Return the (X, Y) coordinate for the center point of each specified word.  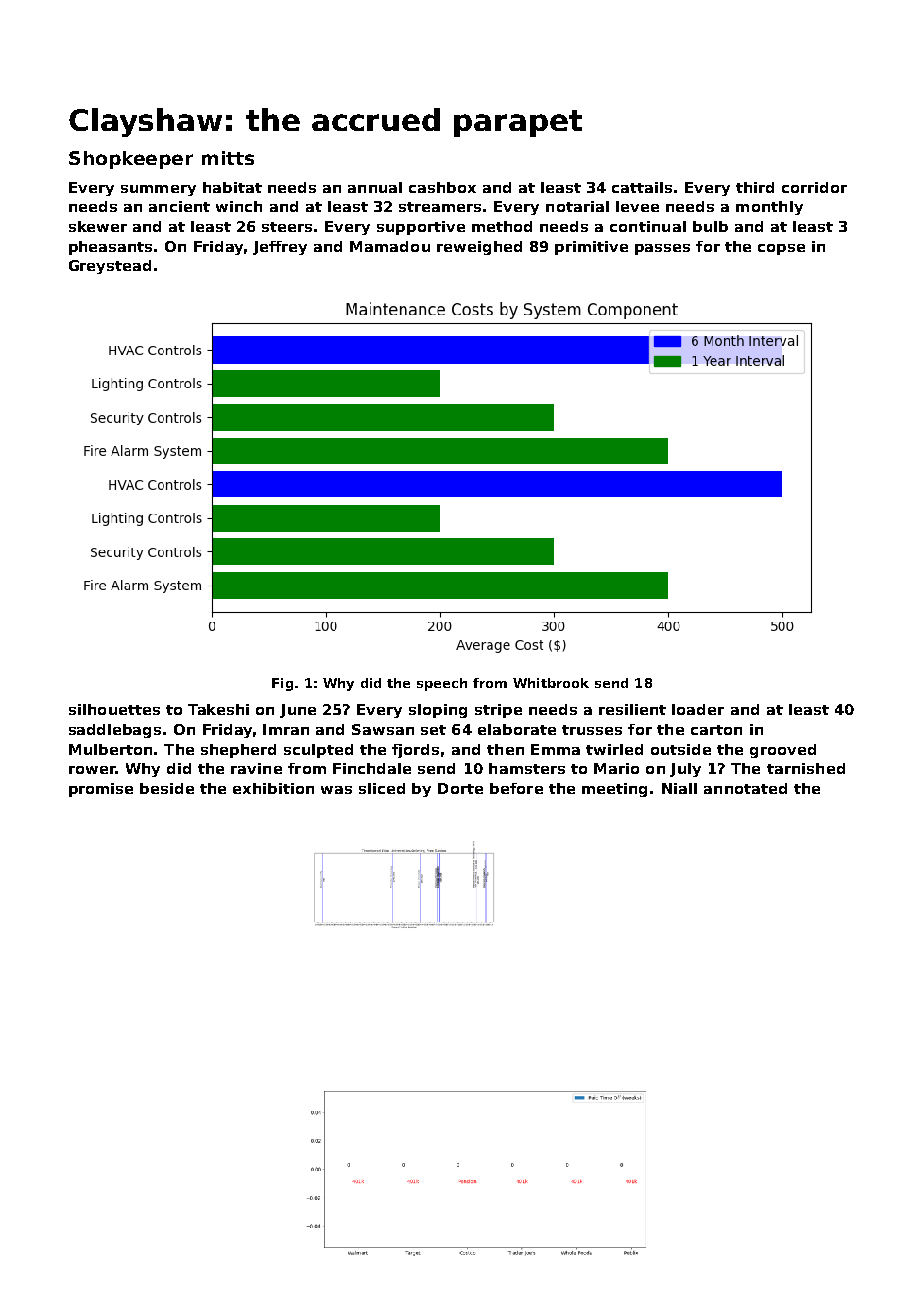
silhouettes (114, 709)
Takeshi (218, 709)
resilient (632, 709)
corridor (814, 187)
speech (442, 684)
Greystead (110, 267)
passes (662, 249)
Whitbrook (551, 683)
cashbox (442, 187)
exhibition (273, 788)
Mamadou (390, 246)
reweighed (479, 248)
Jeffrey (280, 248)
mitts (228, 158)
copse (781, 249)
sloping (438, 711)
